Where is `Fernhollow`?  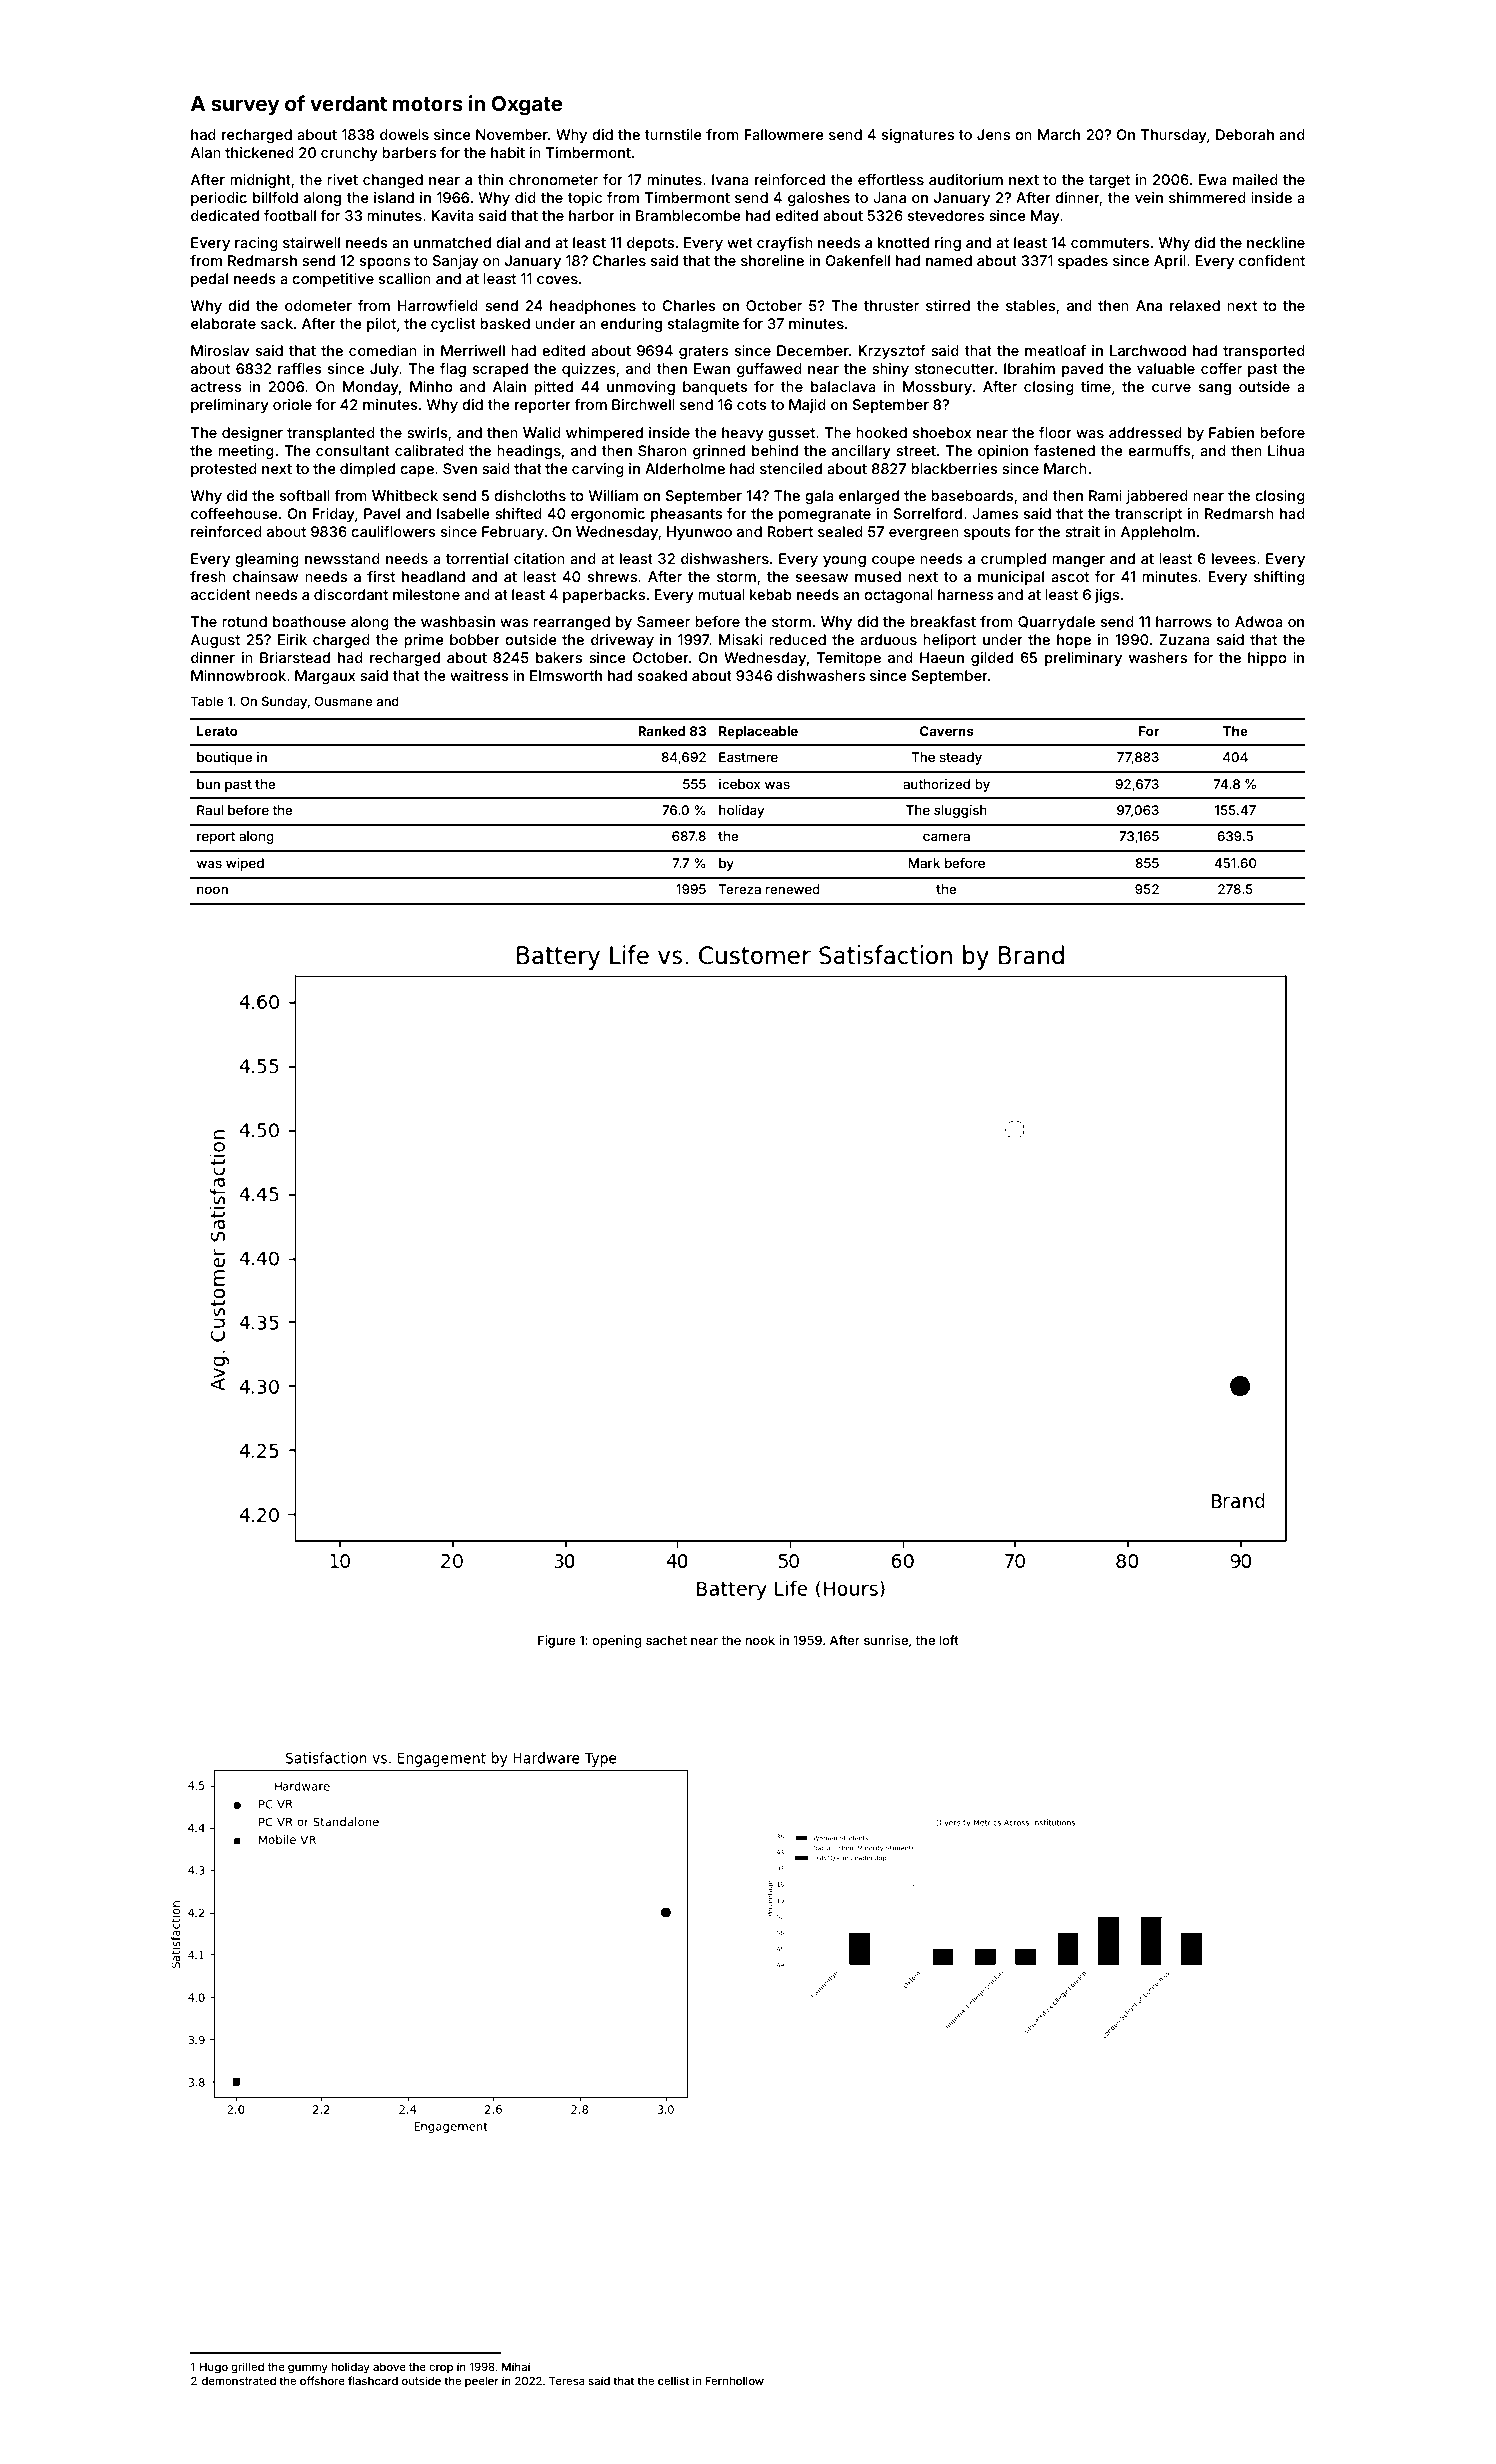 Fernhollow is located at coordinates (734, 2380).
